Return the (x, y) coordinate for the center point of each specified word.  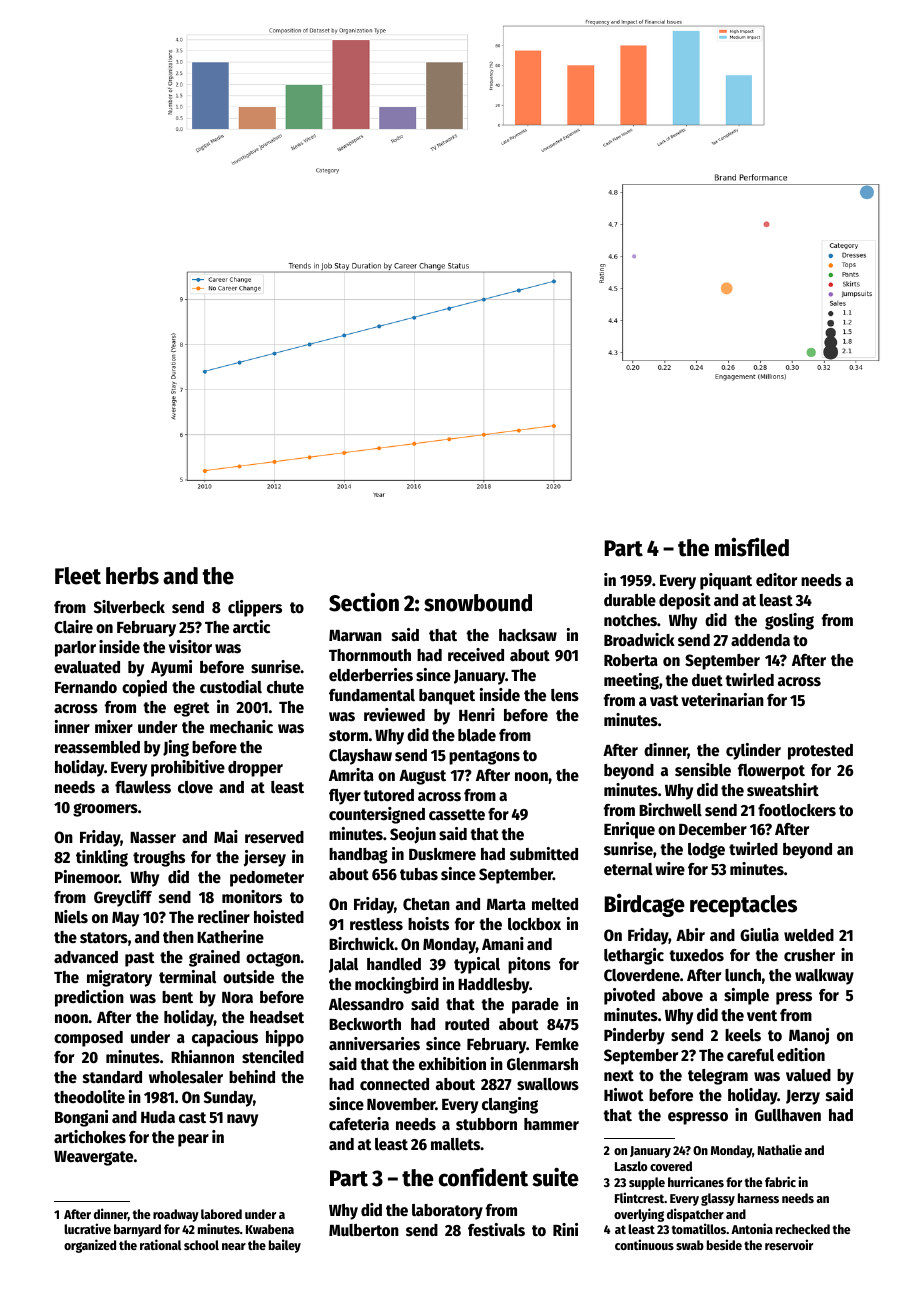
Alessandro (366, 1004)
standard (112, 1077)
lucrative (87, 1228)
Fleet (78, 576)
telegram (718, 1077)
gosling (789, 621)
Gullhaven (788, 1115)
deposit (685, 601)
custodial (231, 687)
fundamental (372, 695)
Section (364, 602)
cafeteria (359, 1124)
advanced (86, 957)
